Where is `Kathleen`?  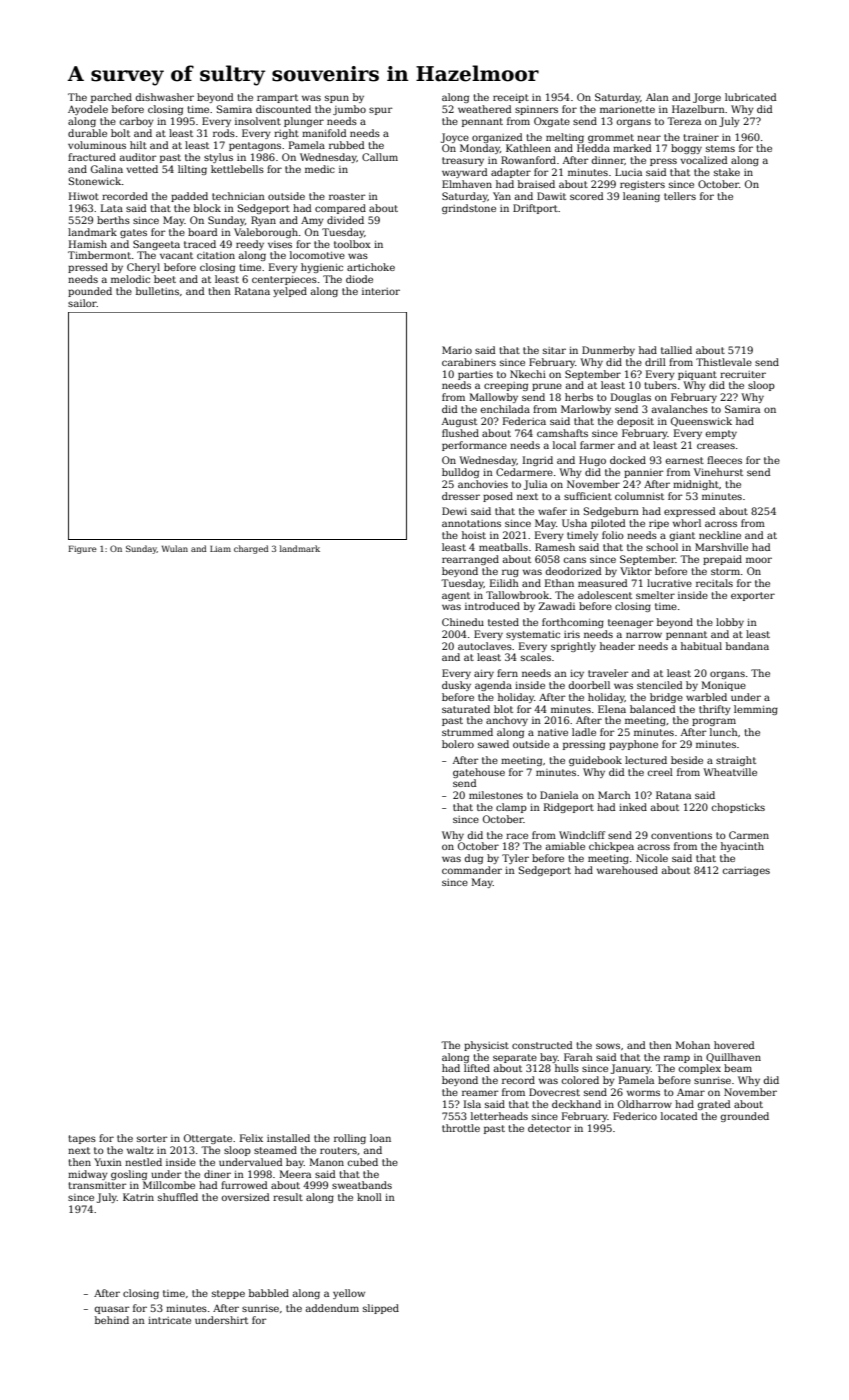 Kathleen is located at coordinates (528, 148).
